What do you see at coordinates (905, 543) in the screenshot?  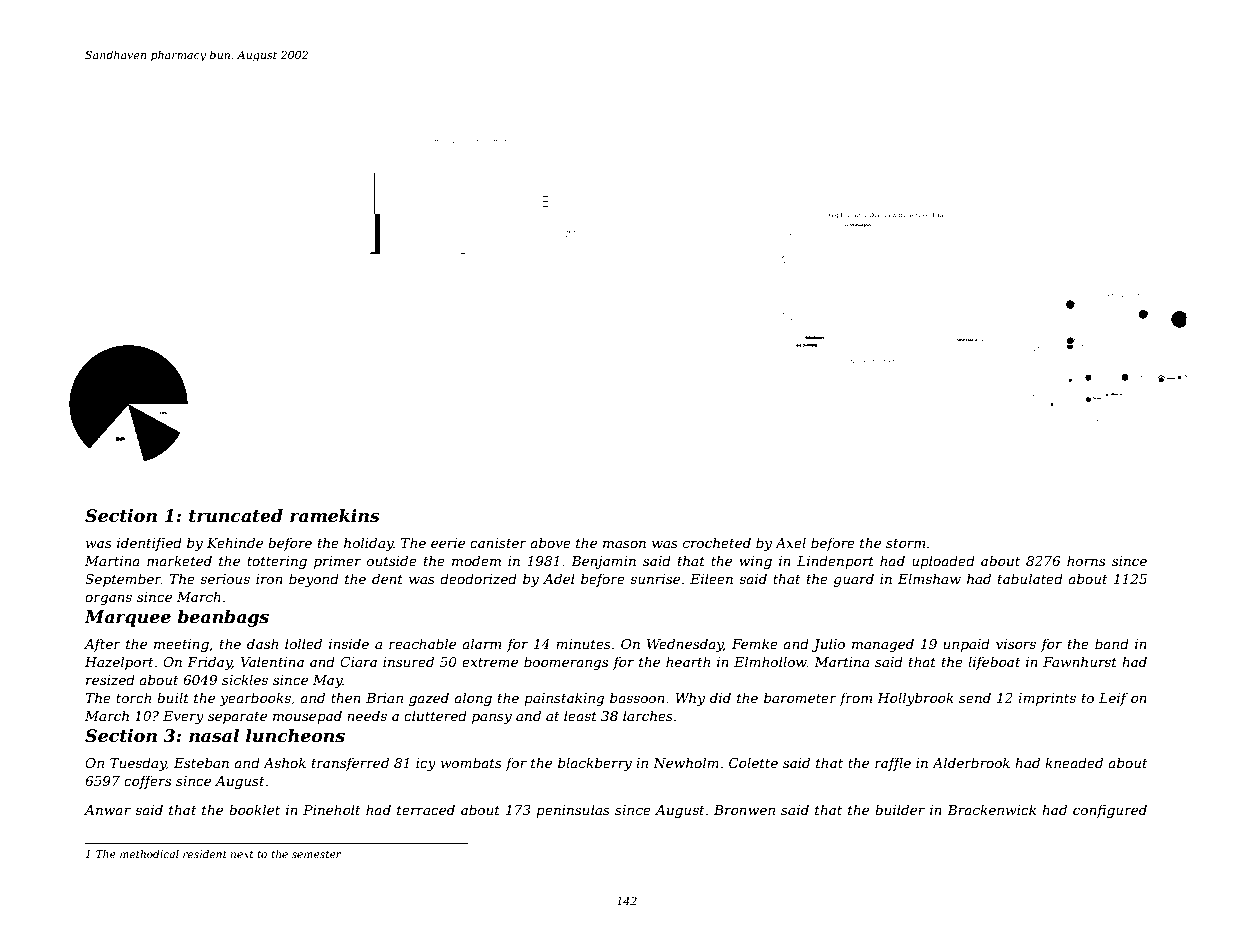 I see `storm` at bounding box center [905, 543].
